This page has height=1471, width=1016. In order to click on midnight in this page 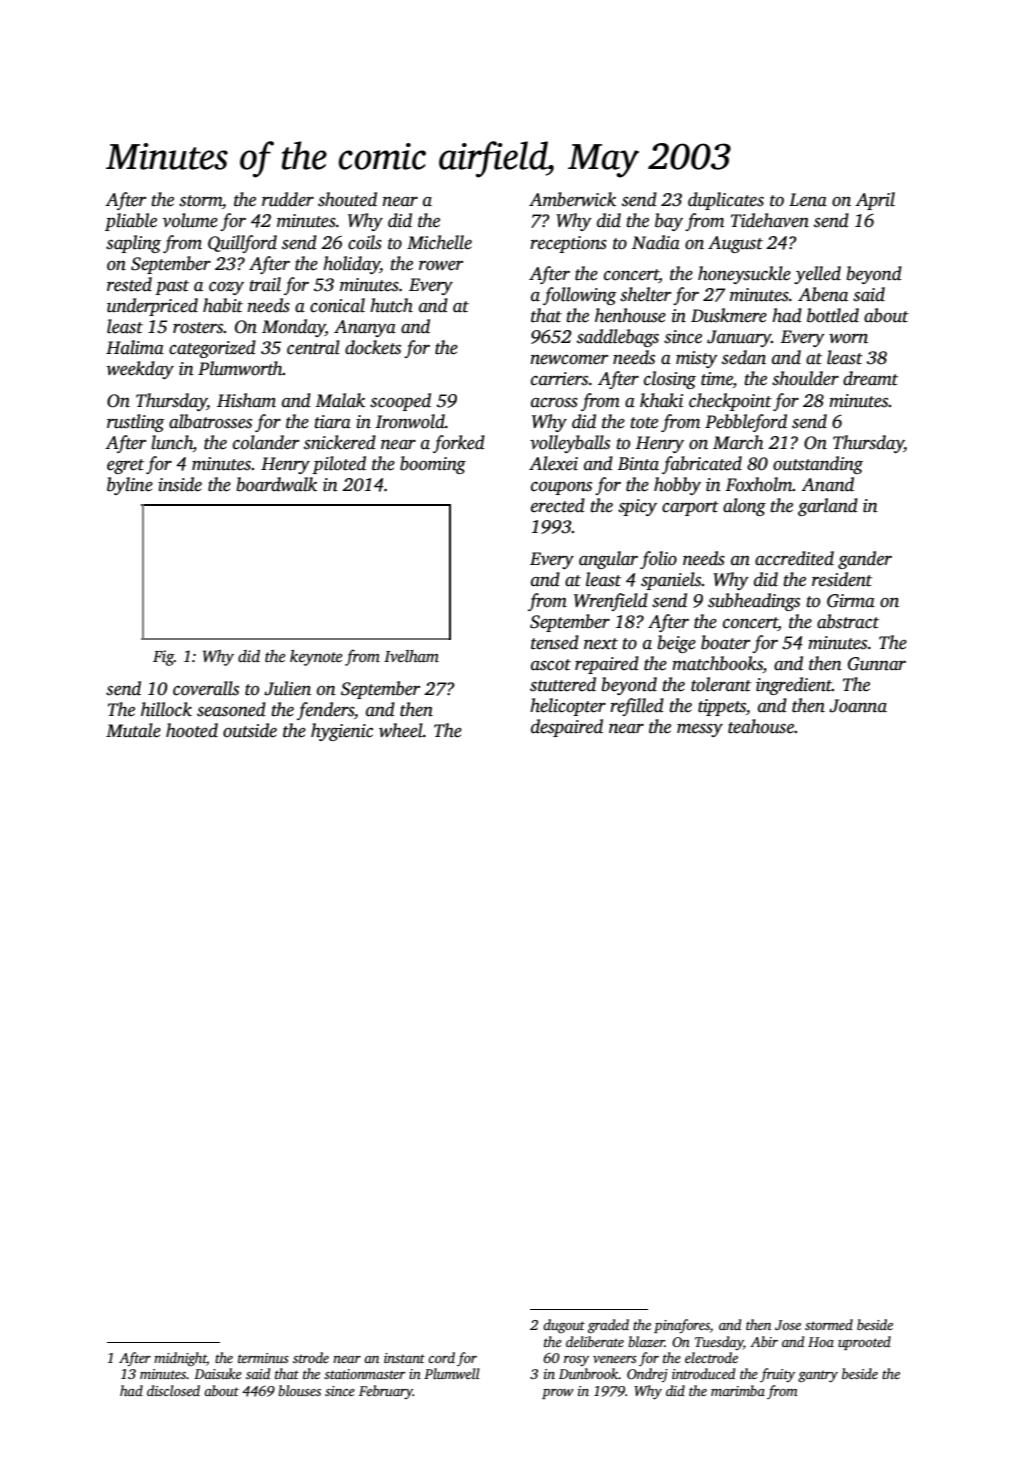, I will do `click(180, 1359)`.
